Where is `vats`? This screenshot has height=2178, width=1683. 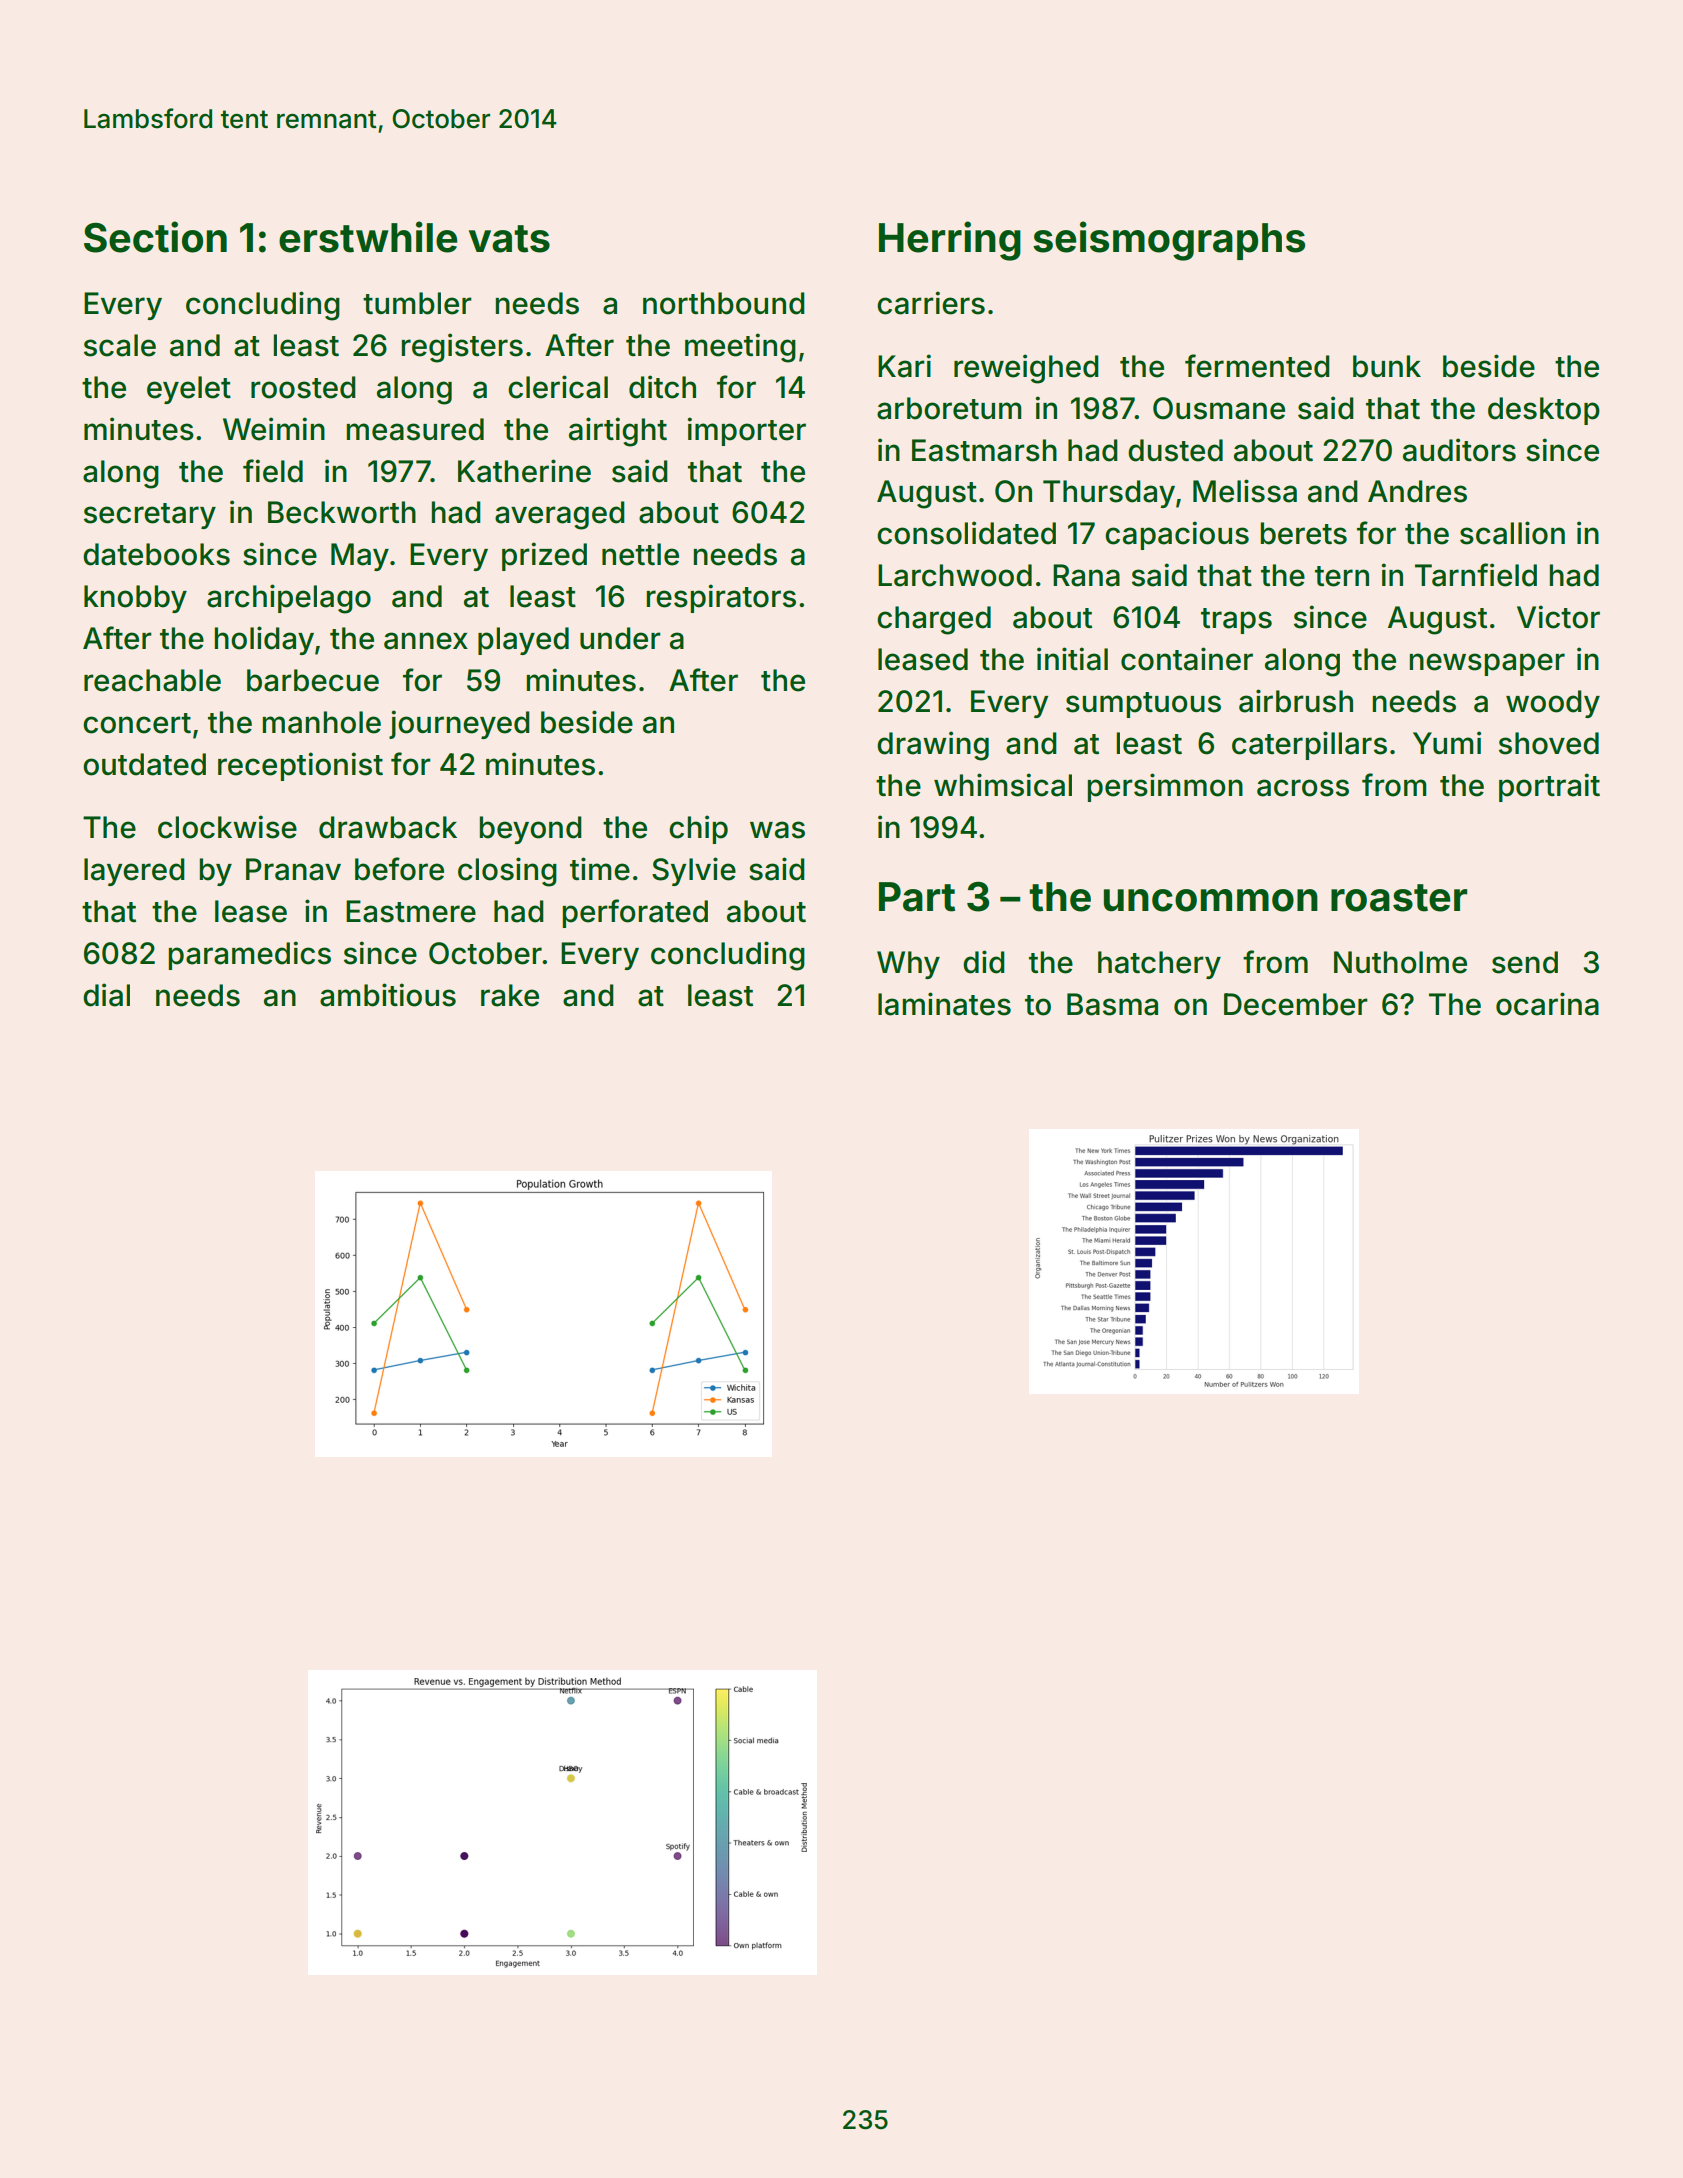
vats is located at coordinates (509, 239).
